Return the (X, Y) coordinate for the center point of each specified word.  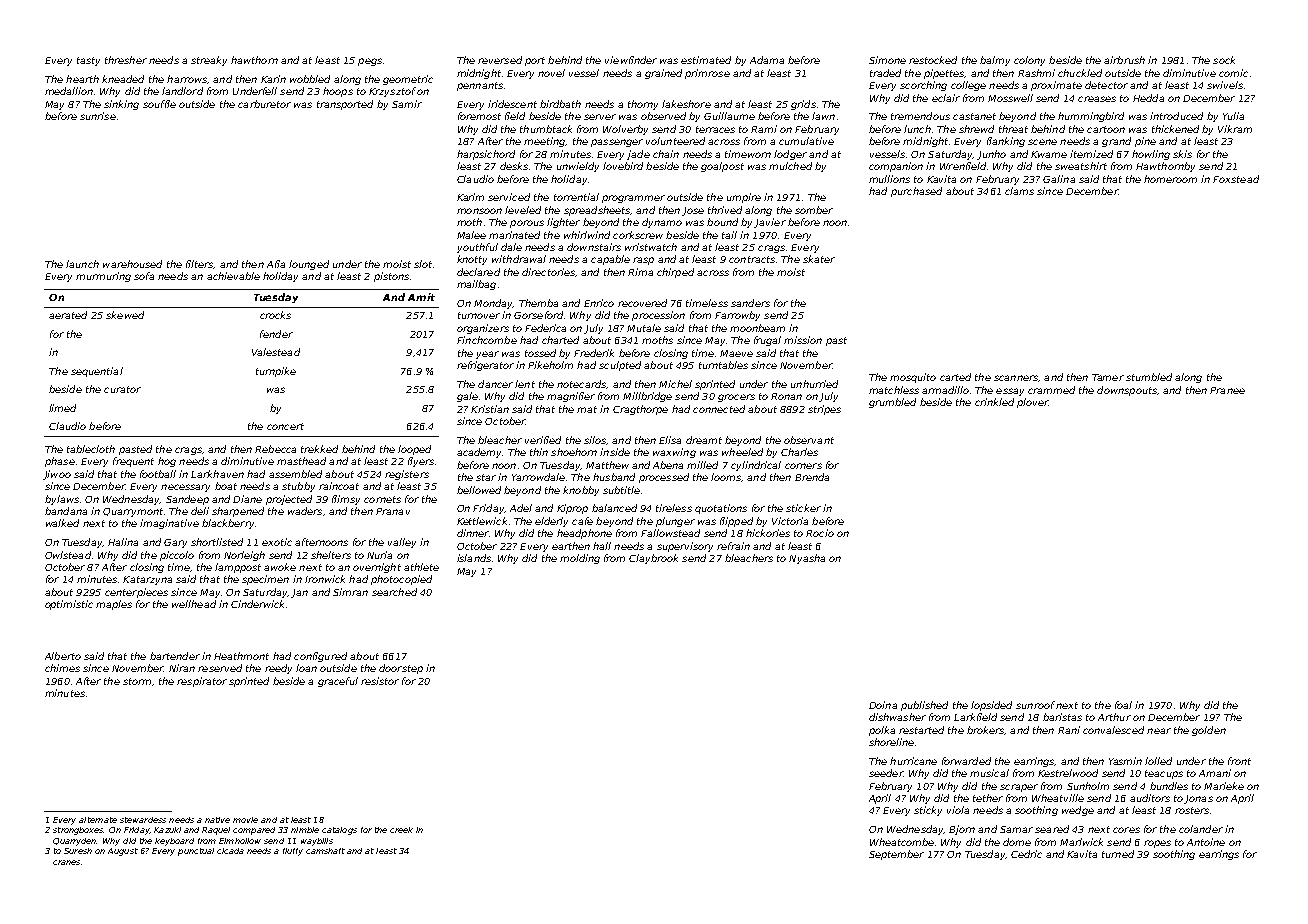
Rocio (820, 533)
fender (276, 334)
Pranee (1227, 390)
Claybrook (653, 559)
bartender (175, 656)
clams (1019, 191)
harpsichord (486, 155)
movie (245, 820)
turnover (479, 315)
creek (401, 830)
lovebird (623, 166)
